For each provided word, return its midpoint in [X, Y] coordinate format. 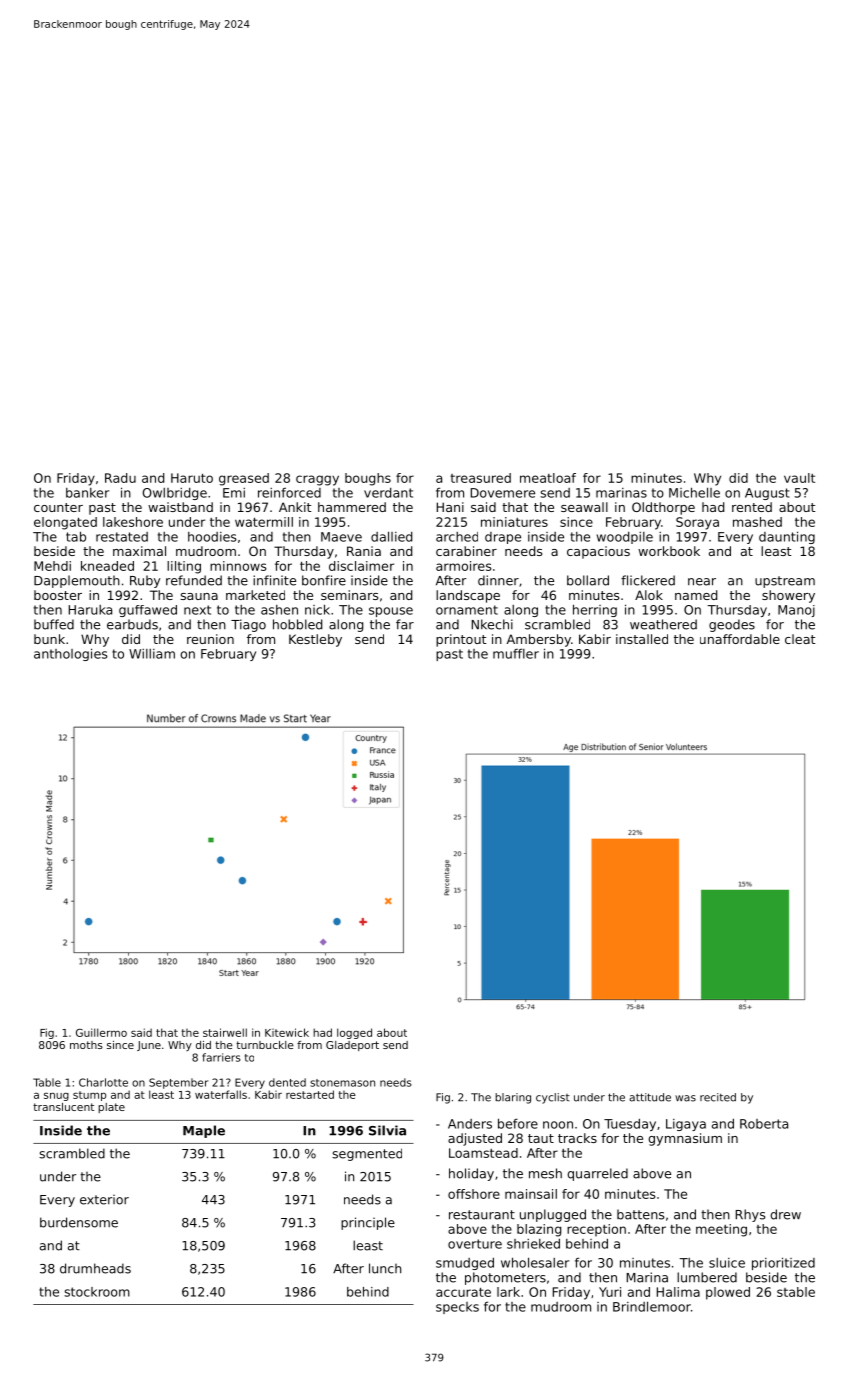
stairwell [225, 1032]
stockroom [97, 1292]
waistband [180, 507]
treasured [480, 478]
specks [457, 1308]
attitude [650, 1097]
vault [799, 478]
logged [354, 1033]
